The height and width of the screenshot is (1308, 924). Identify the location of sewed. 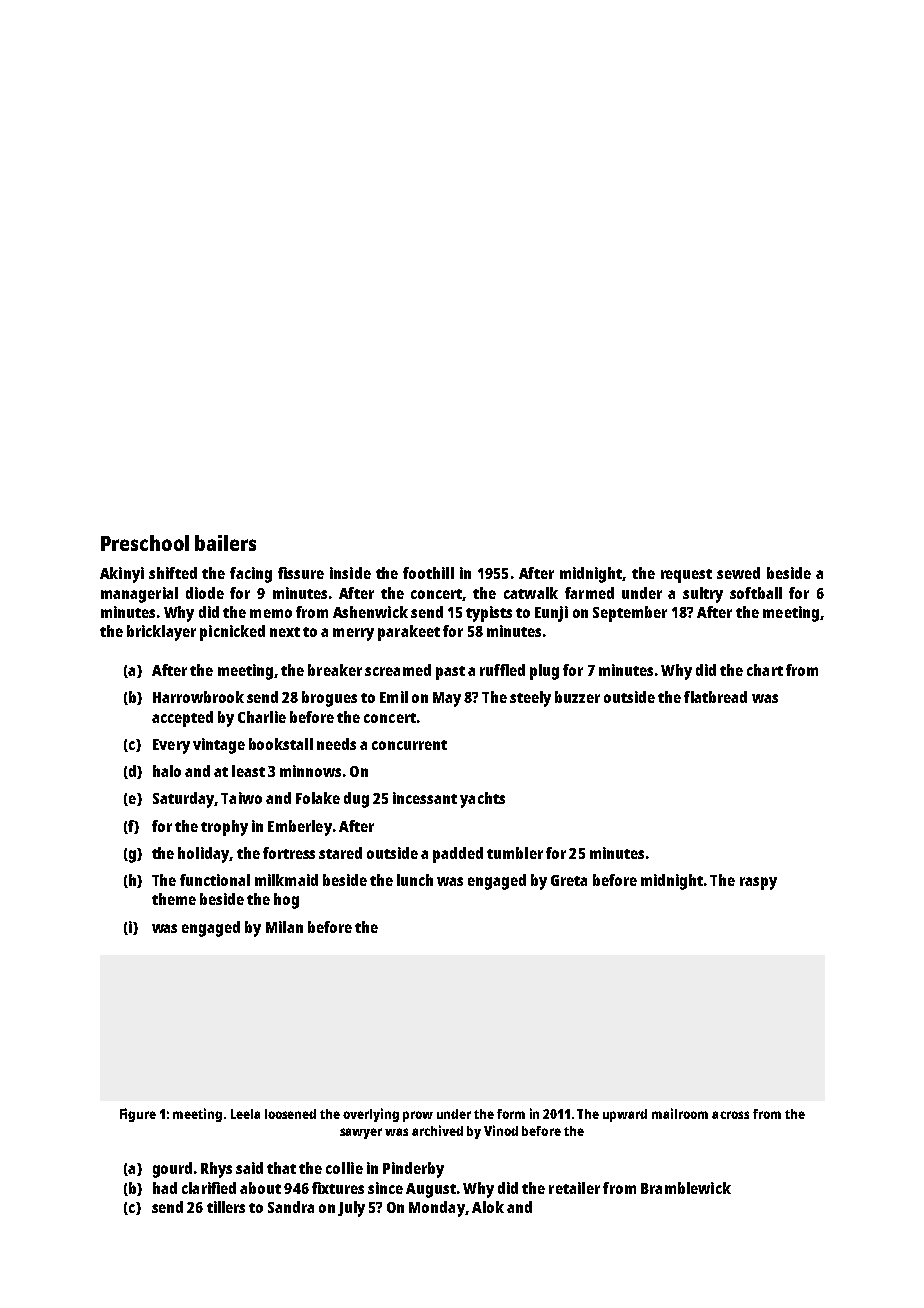
(738, 573).
